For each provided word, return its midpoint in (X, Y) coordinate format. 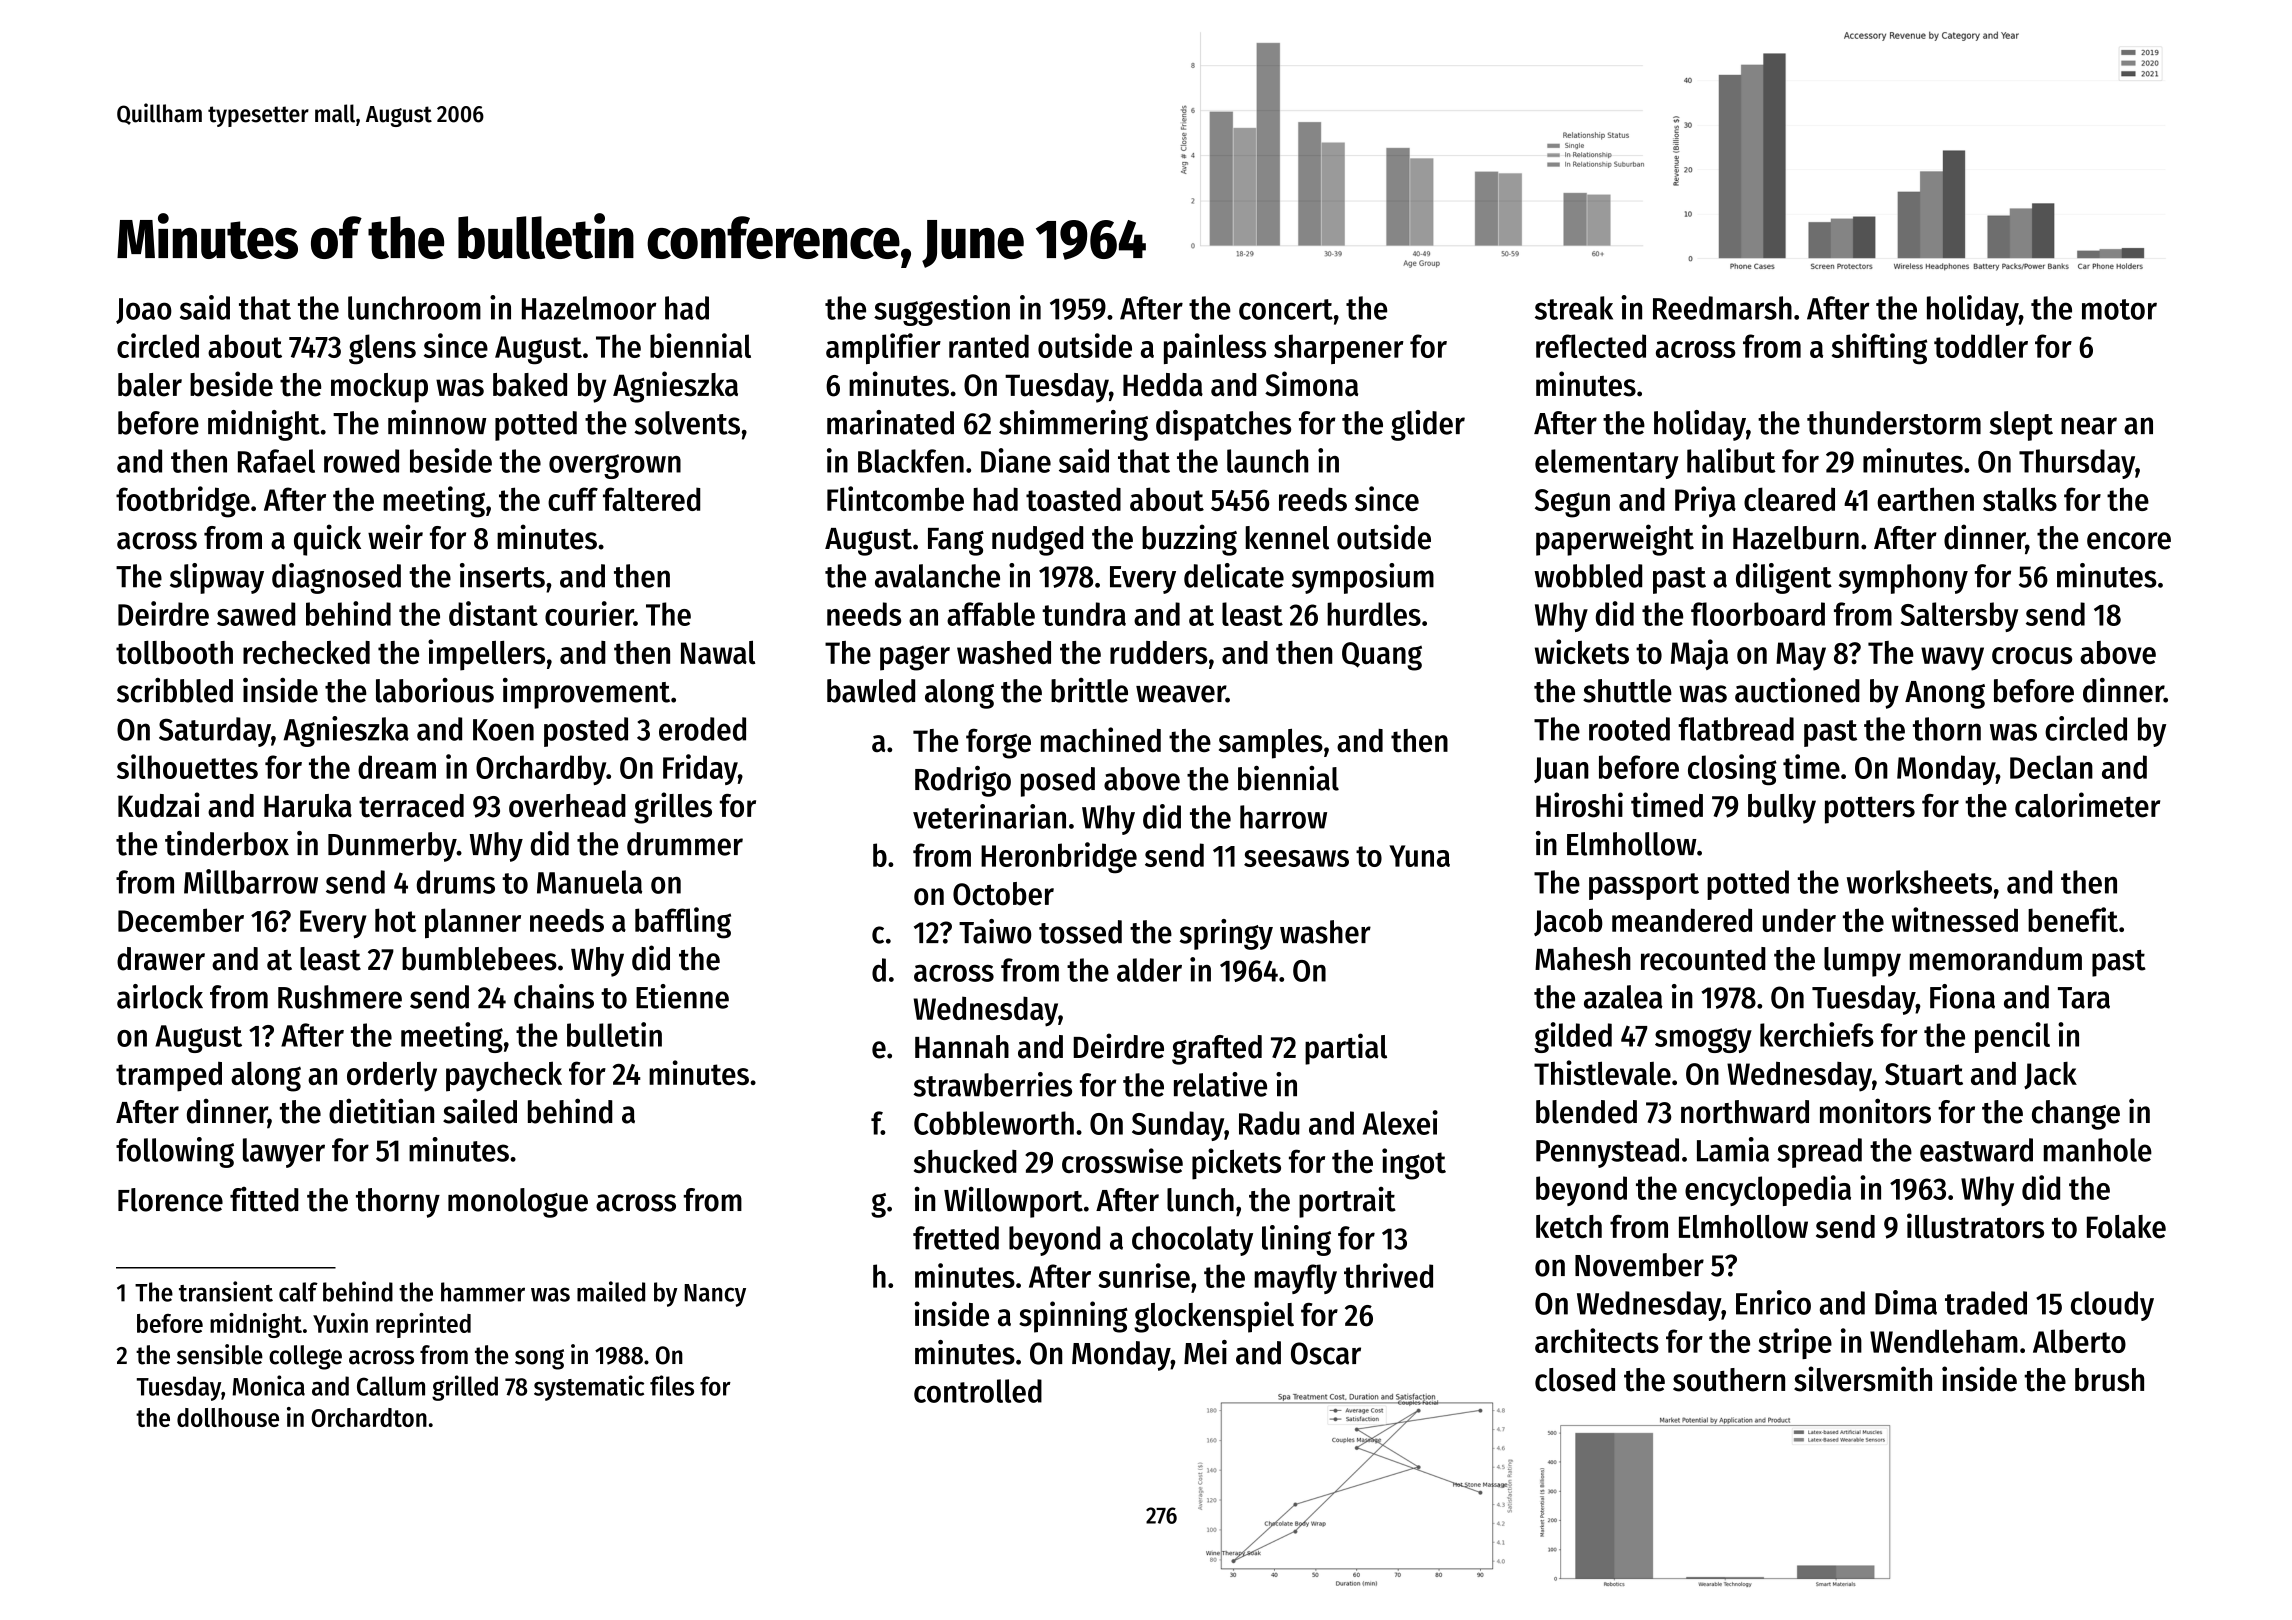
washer (1325, 932)
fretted (956, 1238)
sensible (220, 1354)
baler (150, 385)
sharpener (1339, 349)
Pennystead (1607, 1153)
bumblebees (479, 959)
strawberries (992, 1084)
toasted (1073, 499)
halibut (1731, 460)
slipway (217, 578)
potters (1870, 810)
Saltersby (1959, 617)
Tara (2084, 998)
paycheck (504, 1076)
